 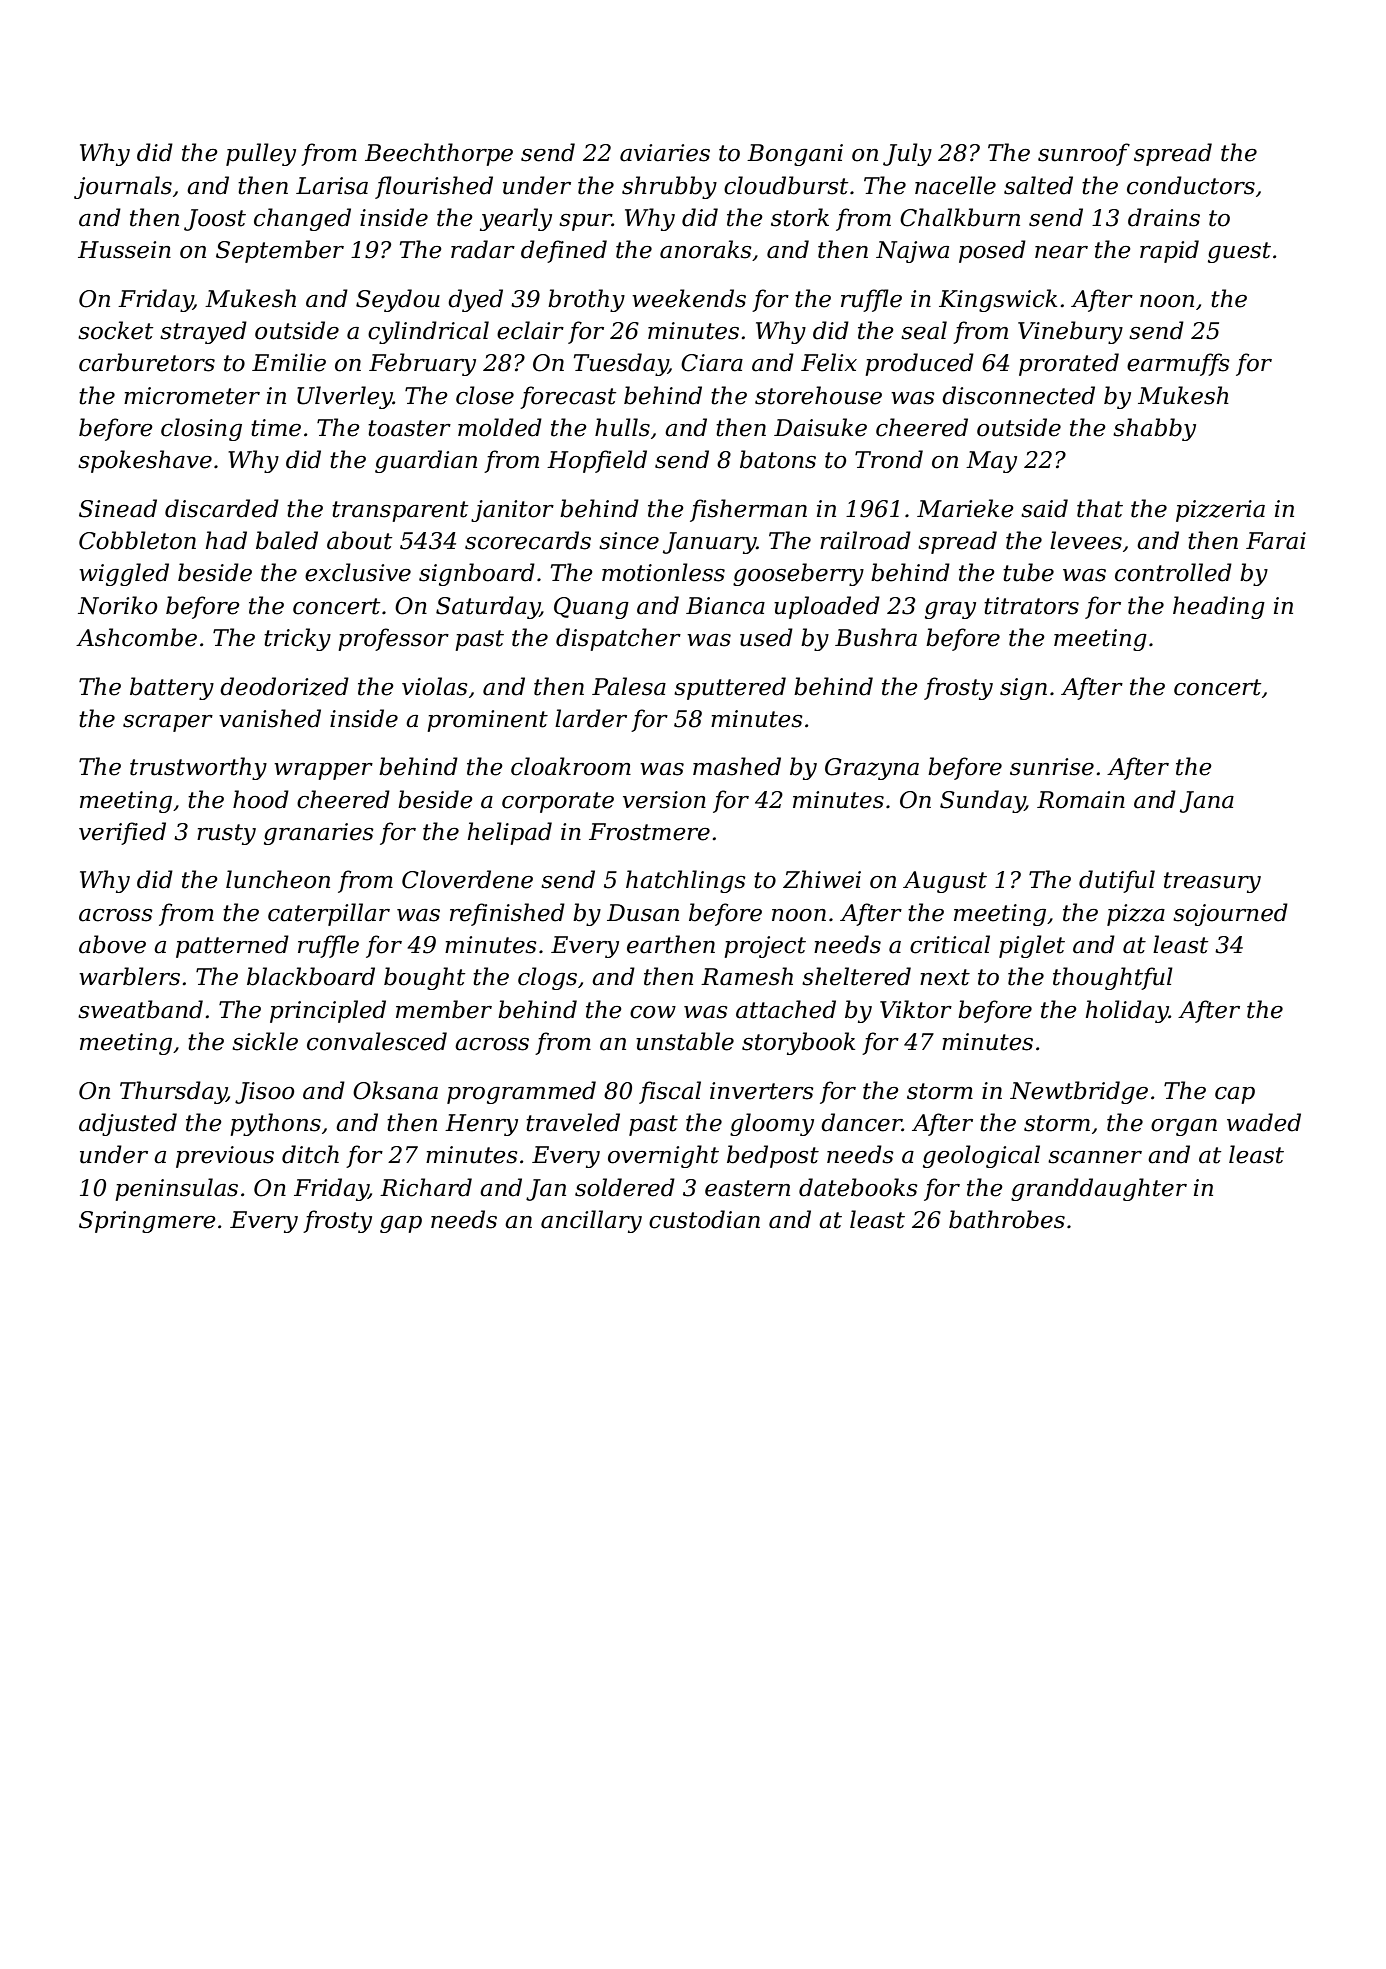 What do you see at coordinates (571, 766) in the page?
I see `cloakroom` at bounding box center [571, 766].
